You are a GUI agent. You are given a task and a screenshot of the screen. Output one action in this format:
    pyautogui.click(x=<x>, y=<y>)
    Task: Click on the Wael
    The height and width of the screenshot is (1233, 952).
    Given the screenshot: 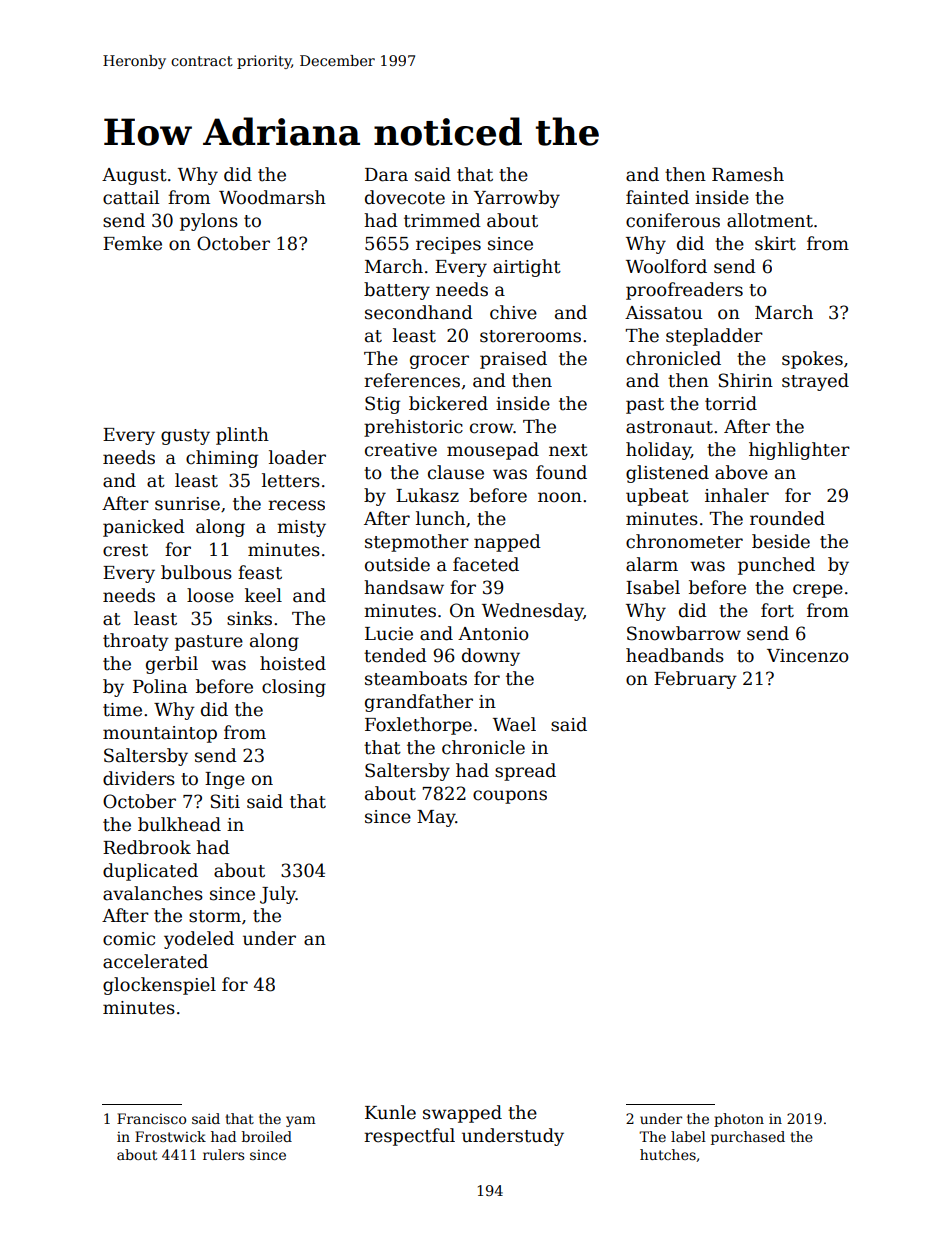 What is the action you would take?
    pyautogui.click(x=514, y=724)
